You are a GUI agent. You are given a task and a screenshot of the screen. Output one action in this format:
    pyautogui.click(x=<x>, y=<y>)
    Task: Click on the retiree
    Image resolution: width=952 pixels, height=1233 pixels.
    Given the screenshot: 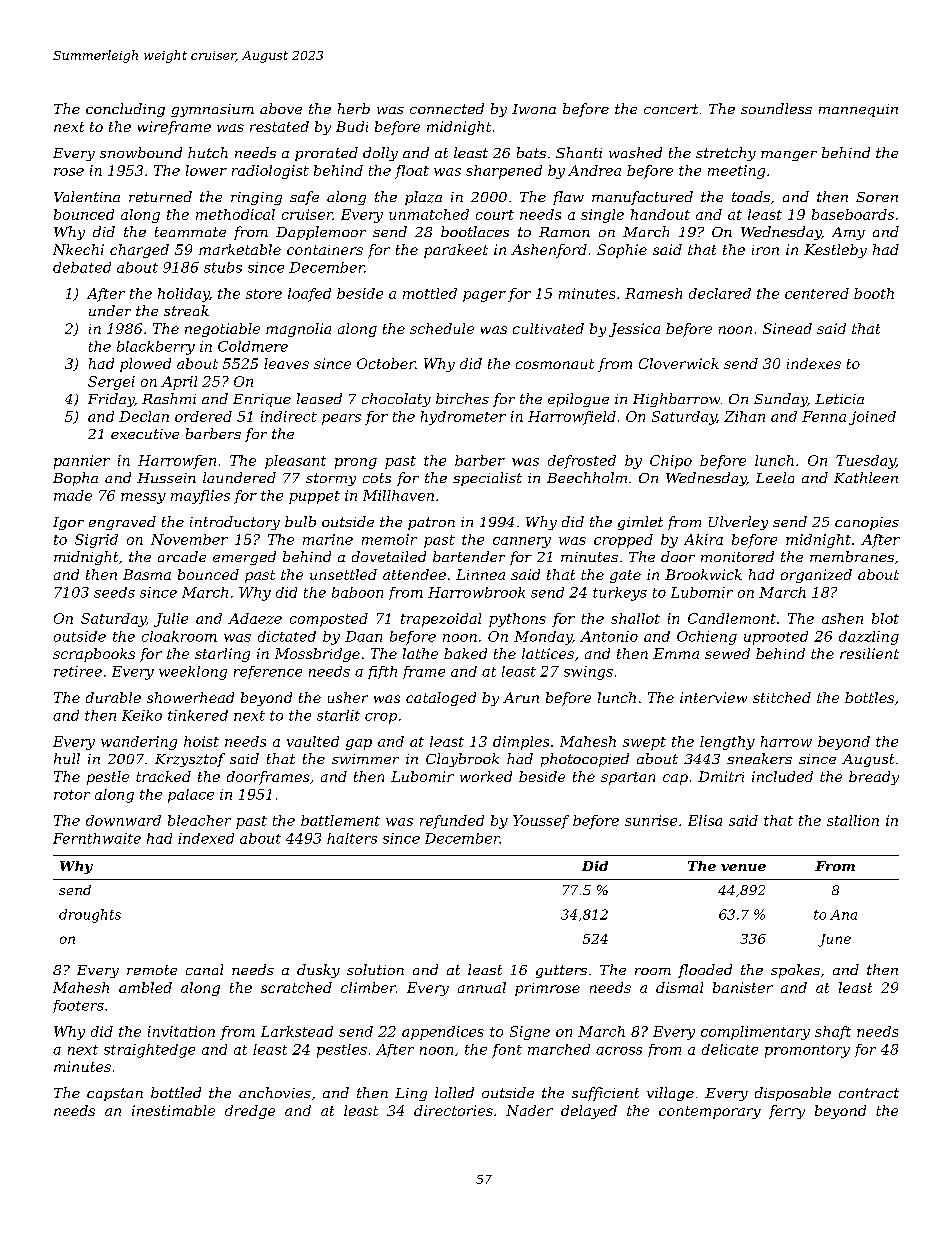 What is the action you would take?
    pyautogui.click(x=78, y=671)
